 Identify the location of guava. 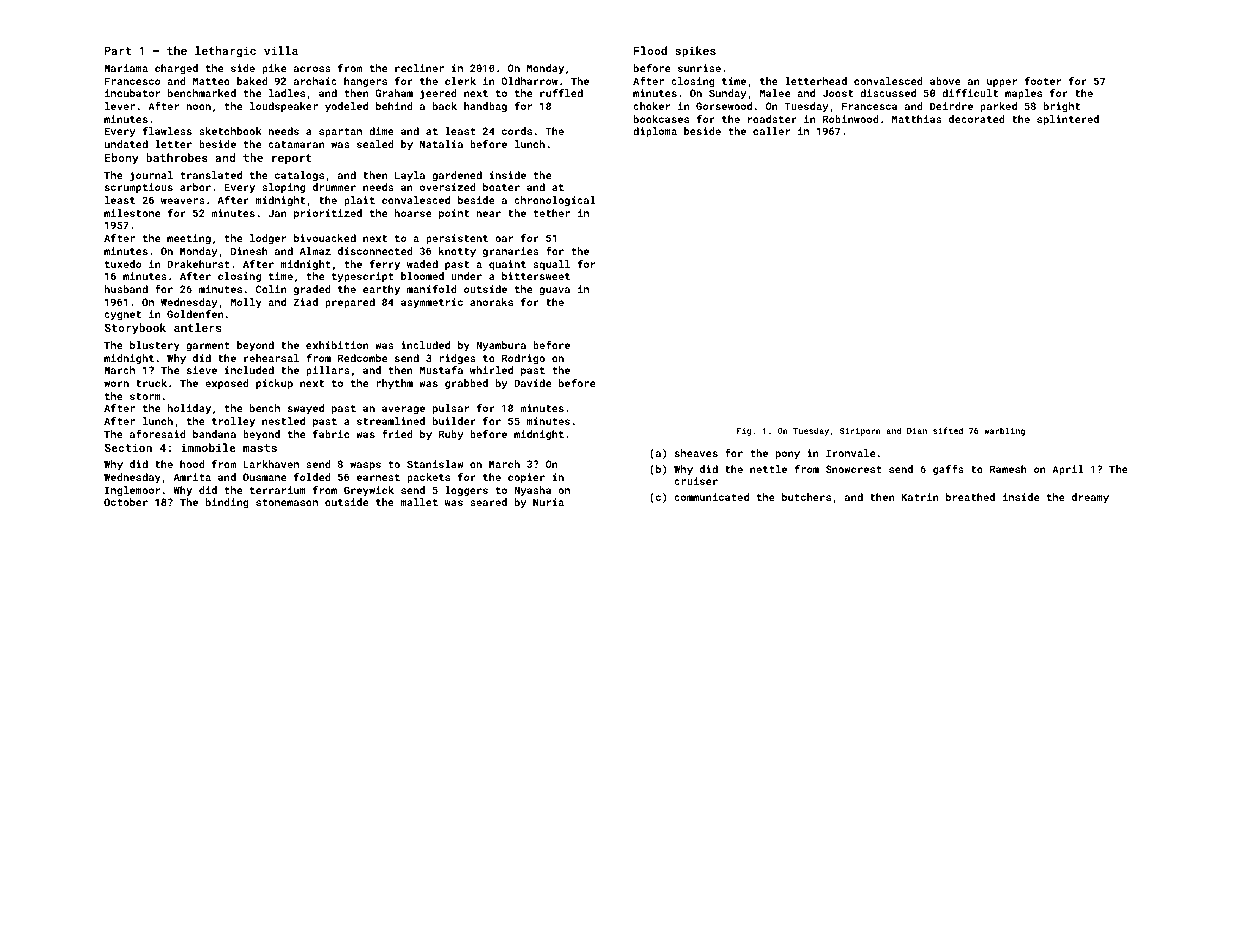
(554, 291).
